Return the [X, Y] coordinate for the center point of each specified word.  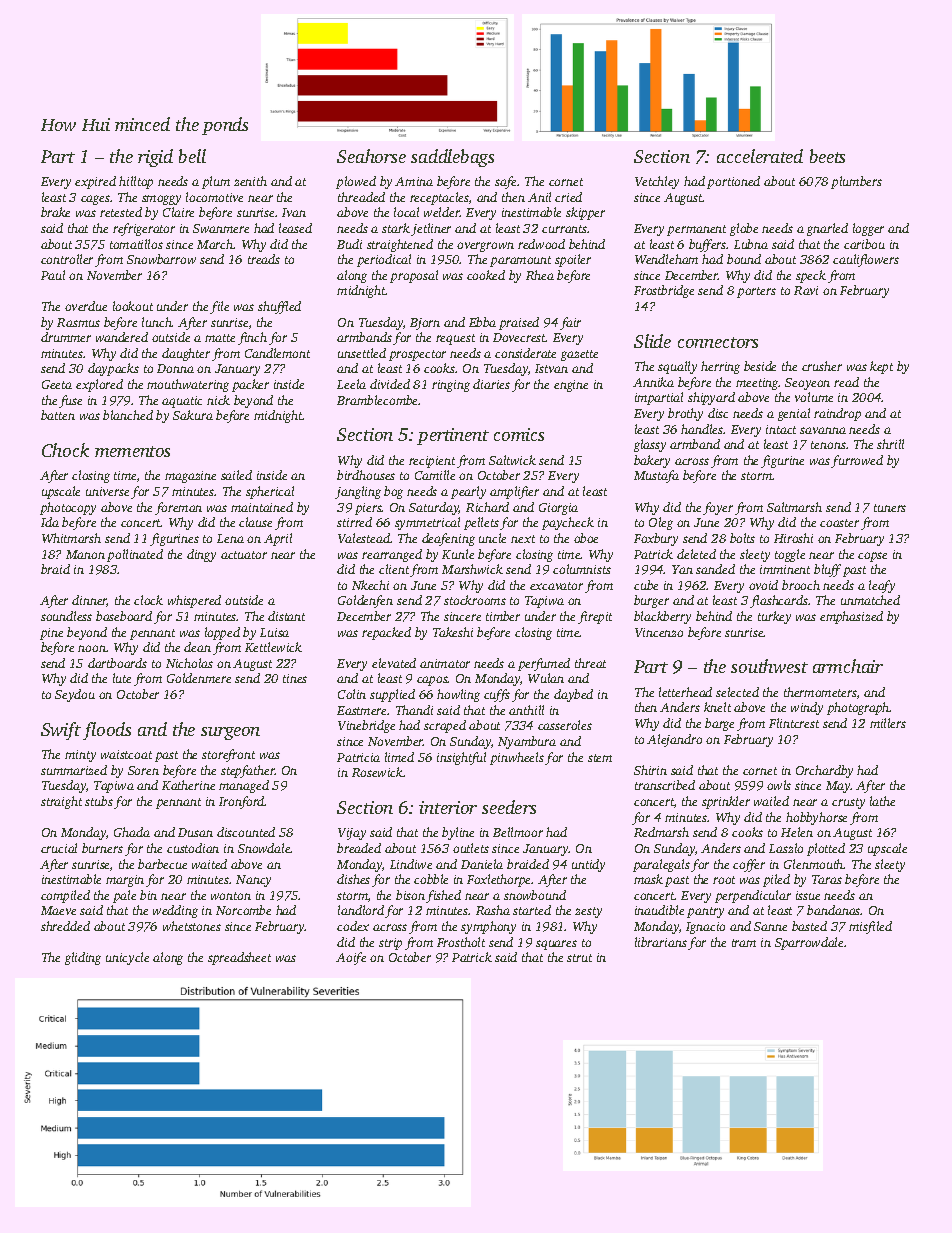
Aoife [351, 958]
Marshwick [472, 569]
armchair [848, 666]
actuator [244, 555]
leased [295, 228]
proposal [414, 276]
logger [868, 229]
